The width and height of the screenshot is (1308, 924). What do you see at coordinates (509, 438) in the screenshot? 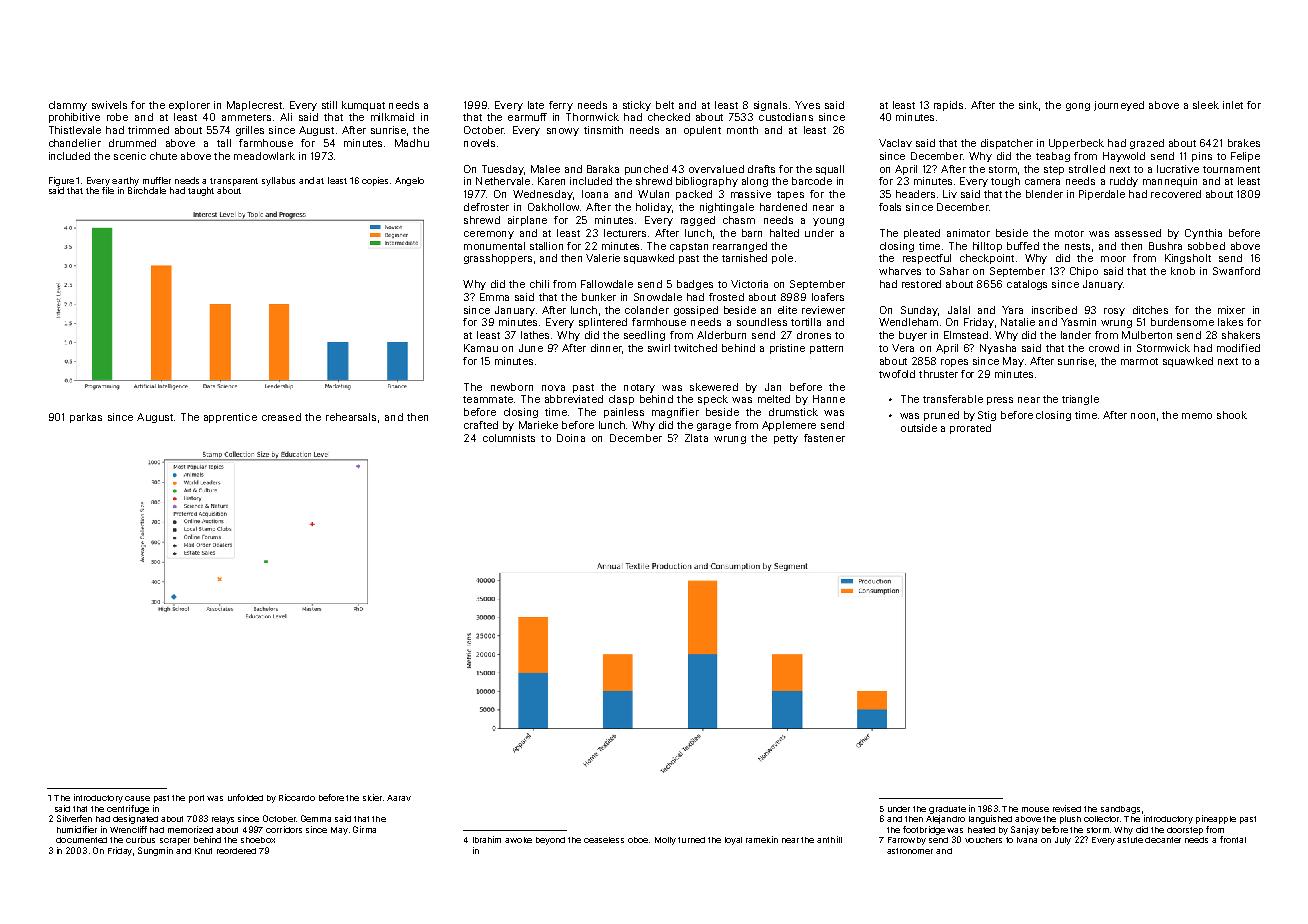
I see `columnists` at bounding box center [509, 438].
